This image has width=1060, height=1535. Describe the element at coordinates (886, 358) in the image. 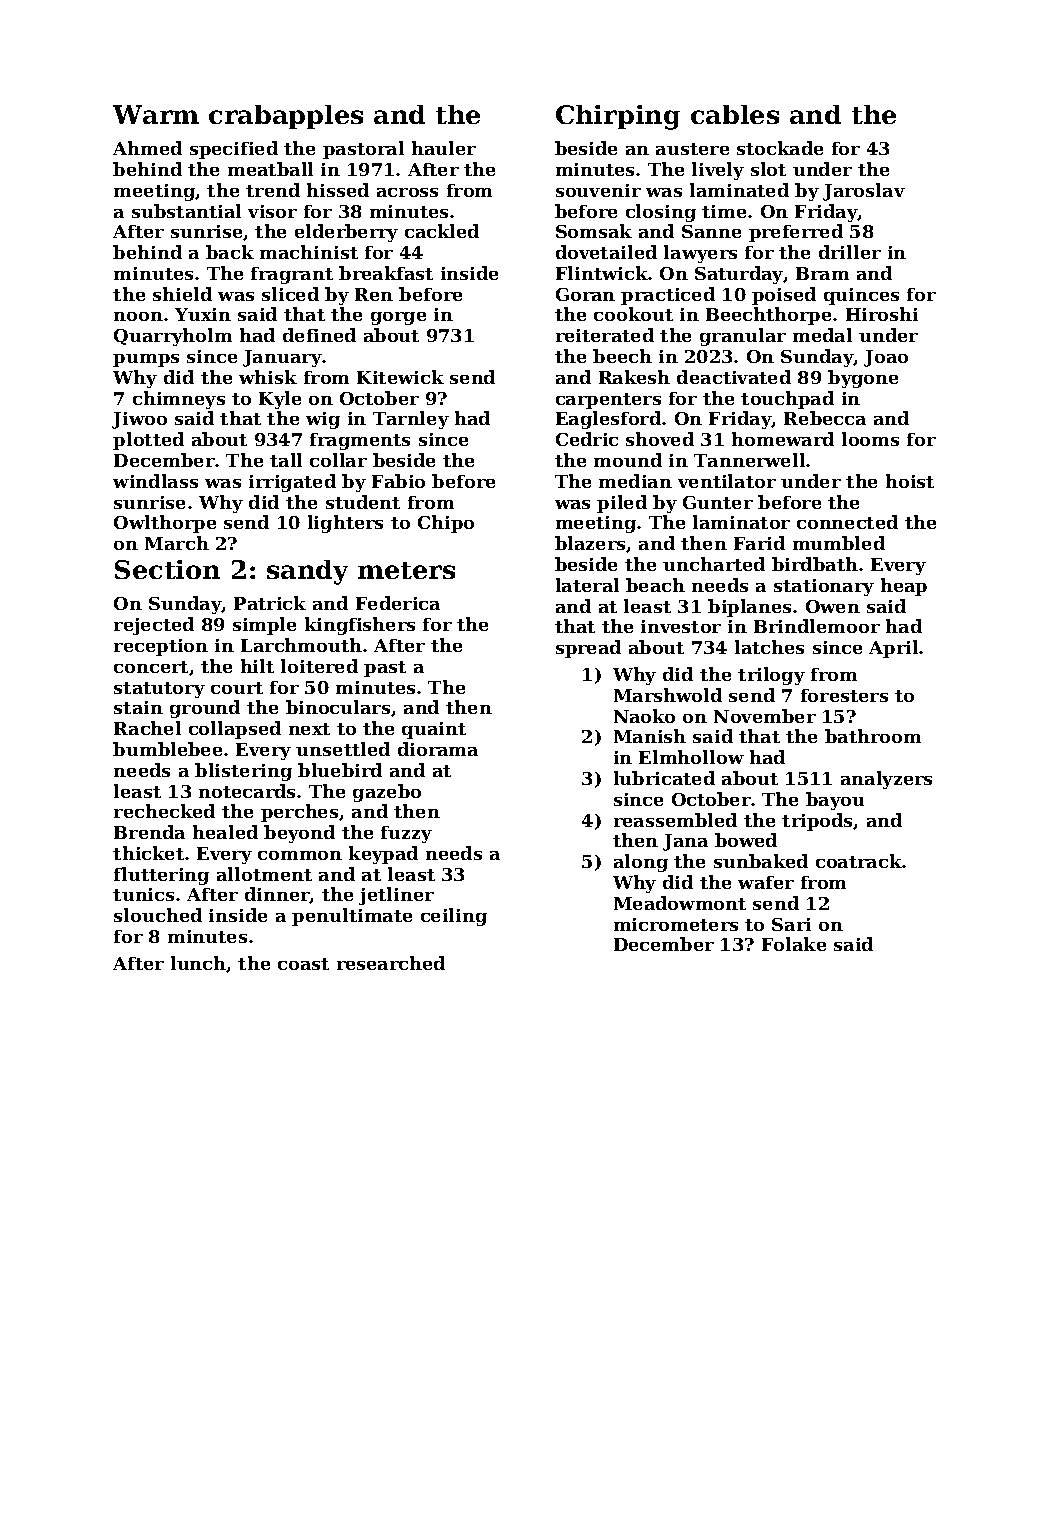

I see `Joao` at that location.
